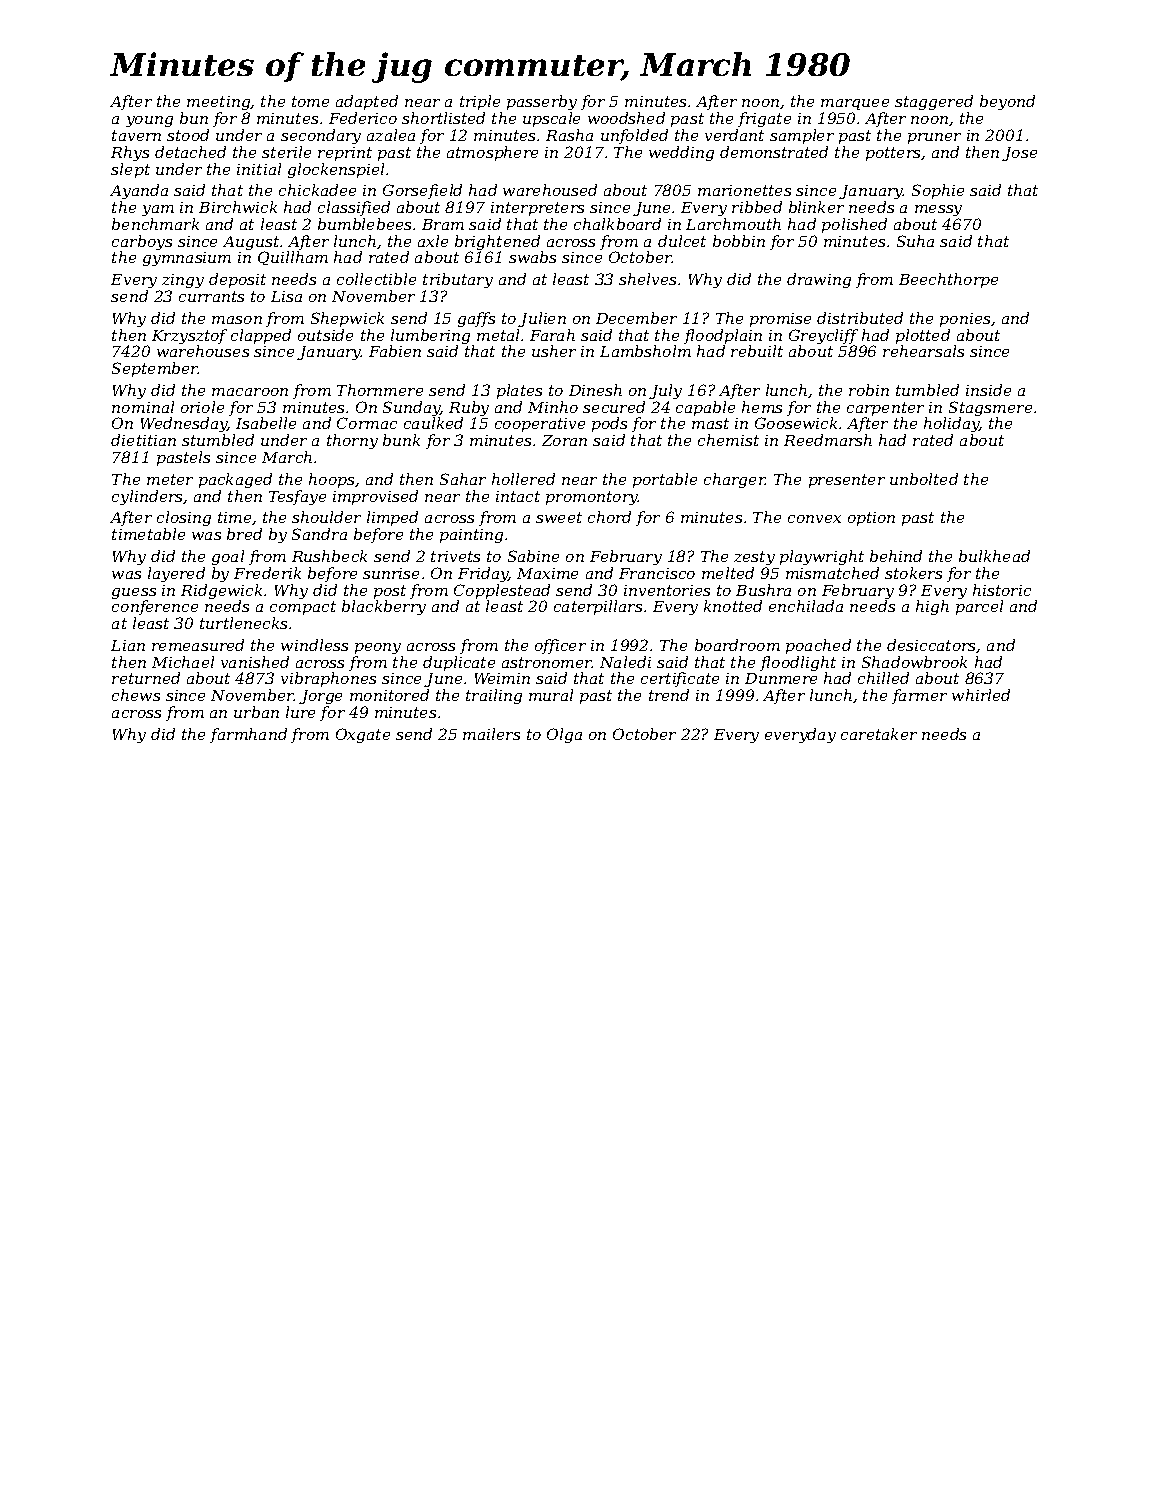  Describe the element at coordinates (267, 573) in the screenshot. I see `Frederik` at that location.
